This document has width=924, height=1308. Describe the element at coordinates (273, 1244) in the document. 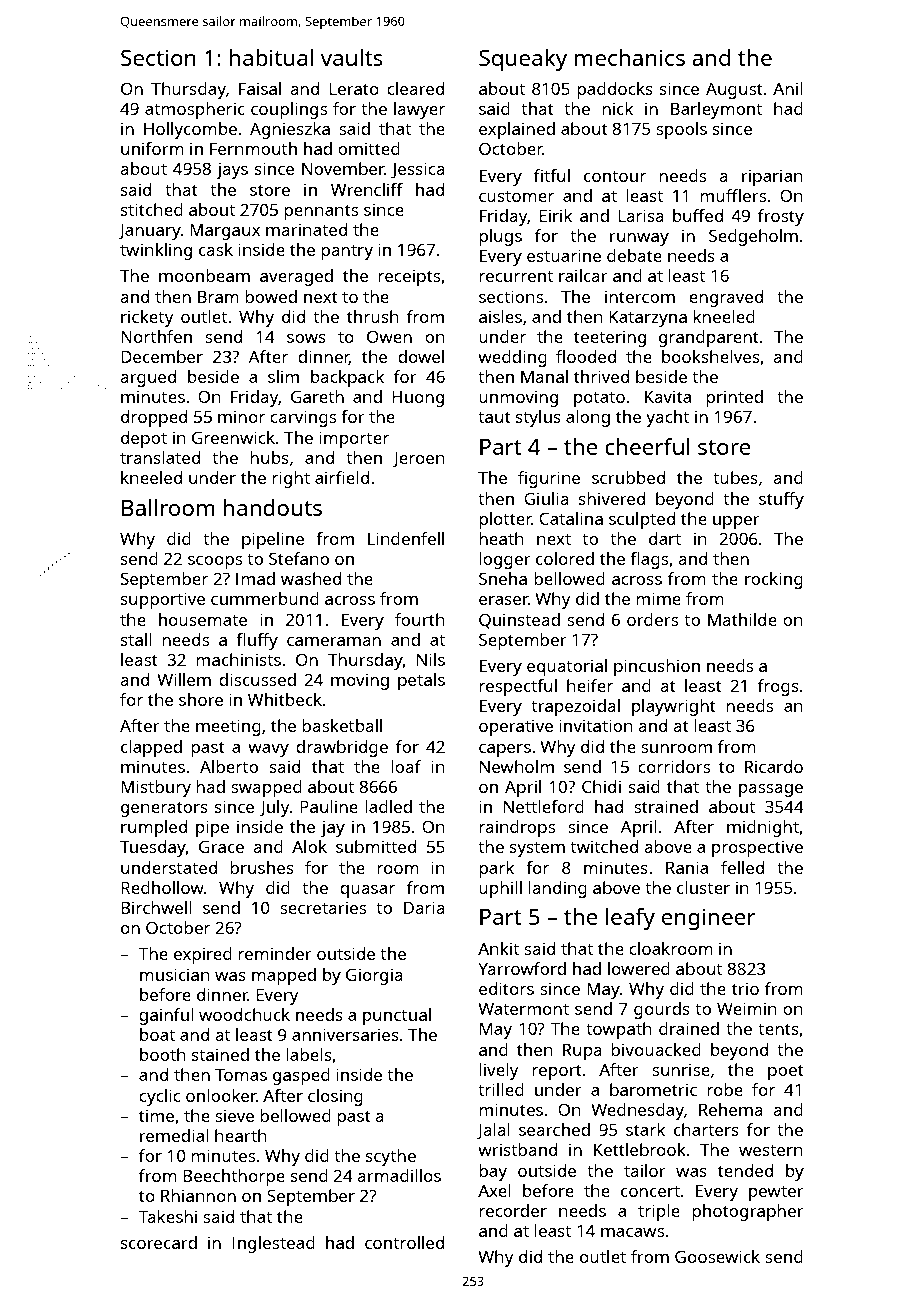

I see `Inglestead` at that location.
